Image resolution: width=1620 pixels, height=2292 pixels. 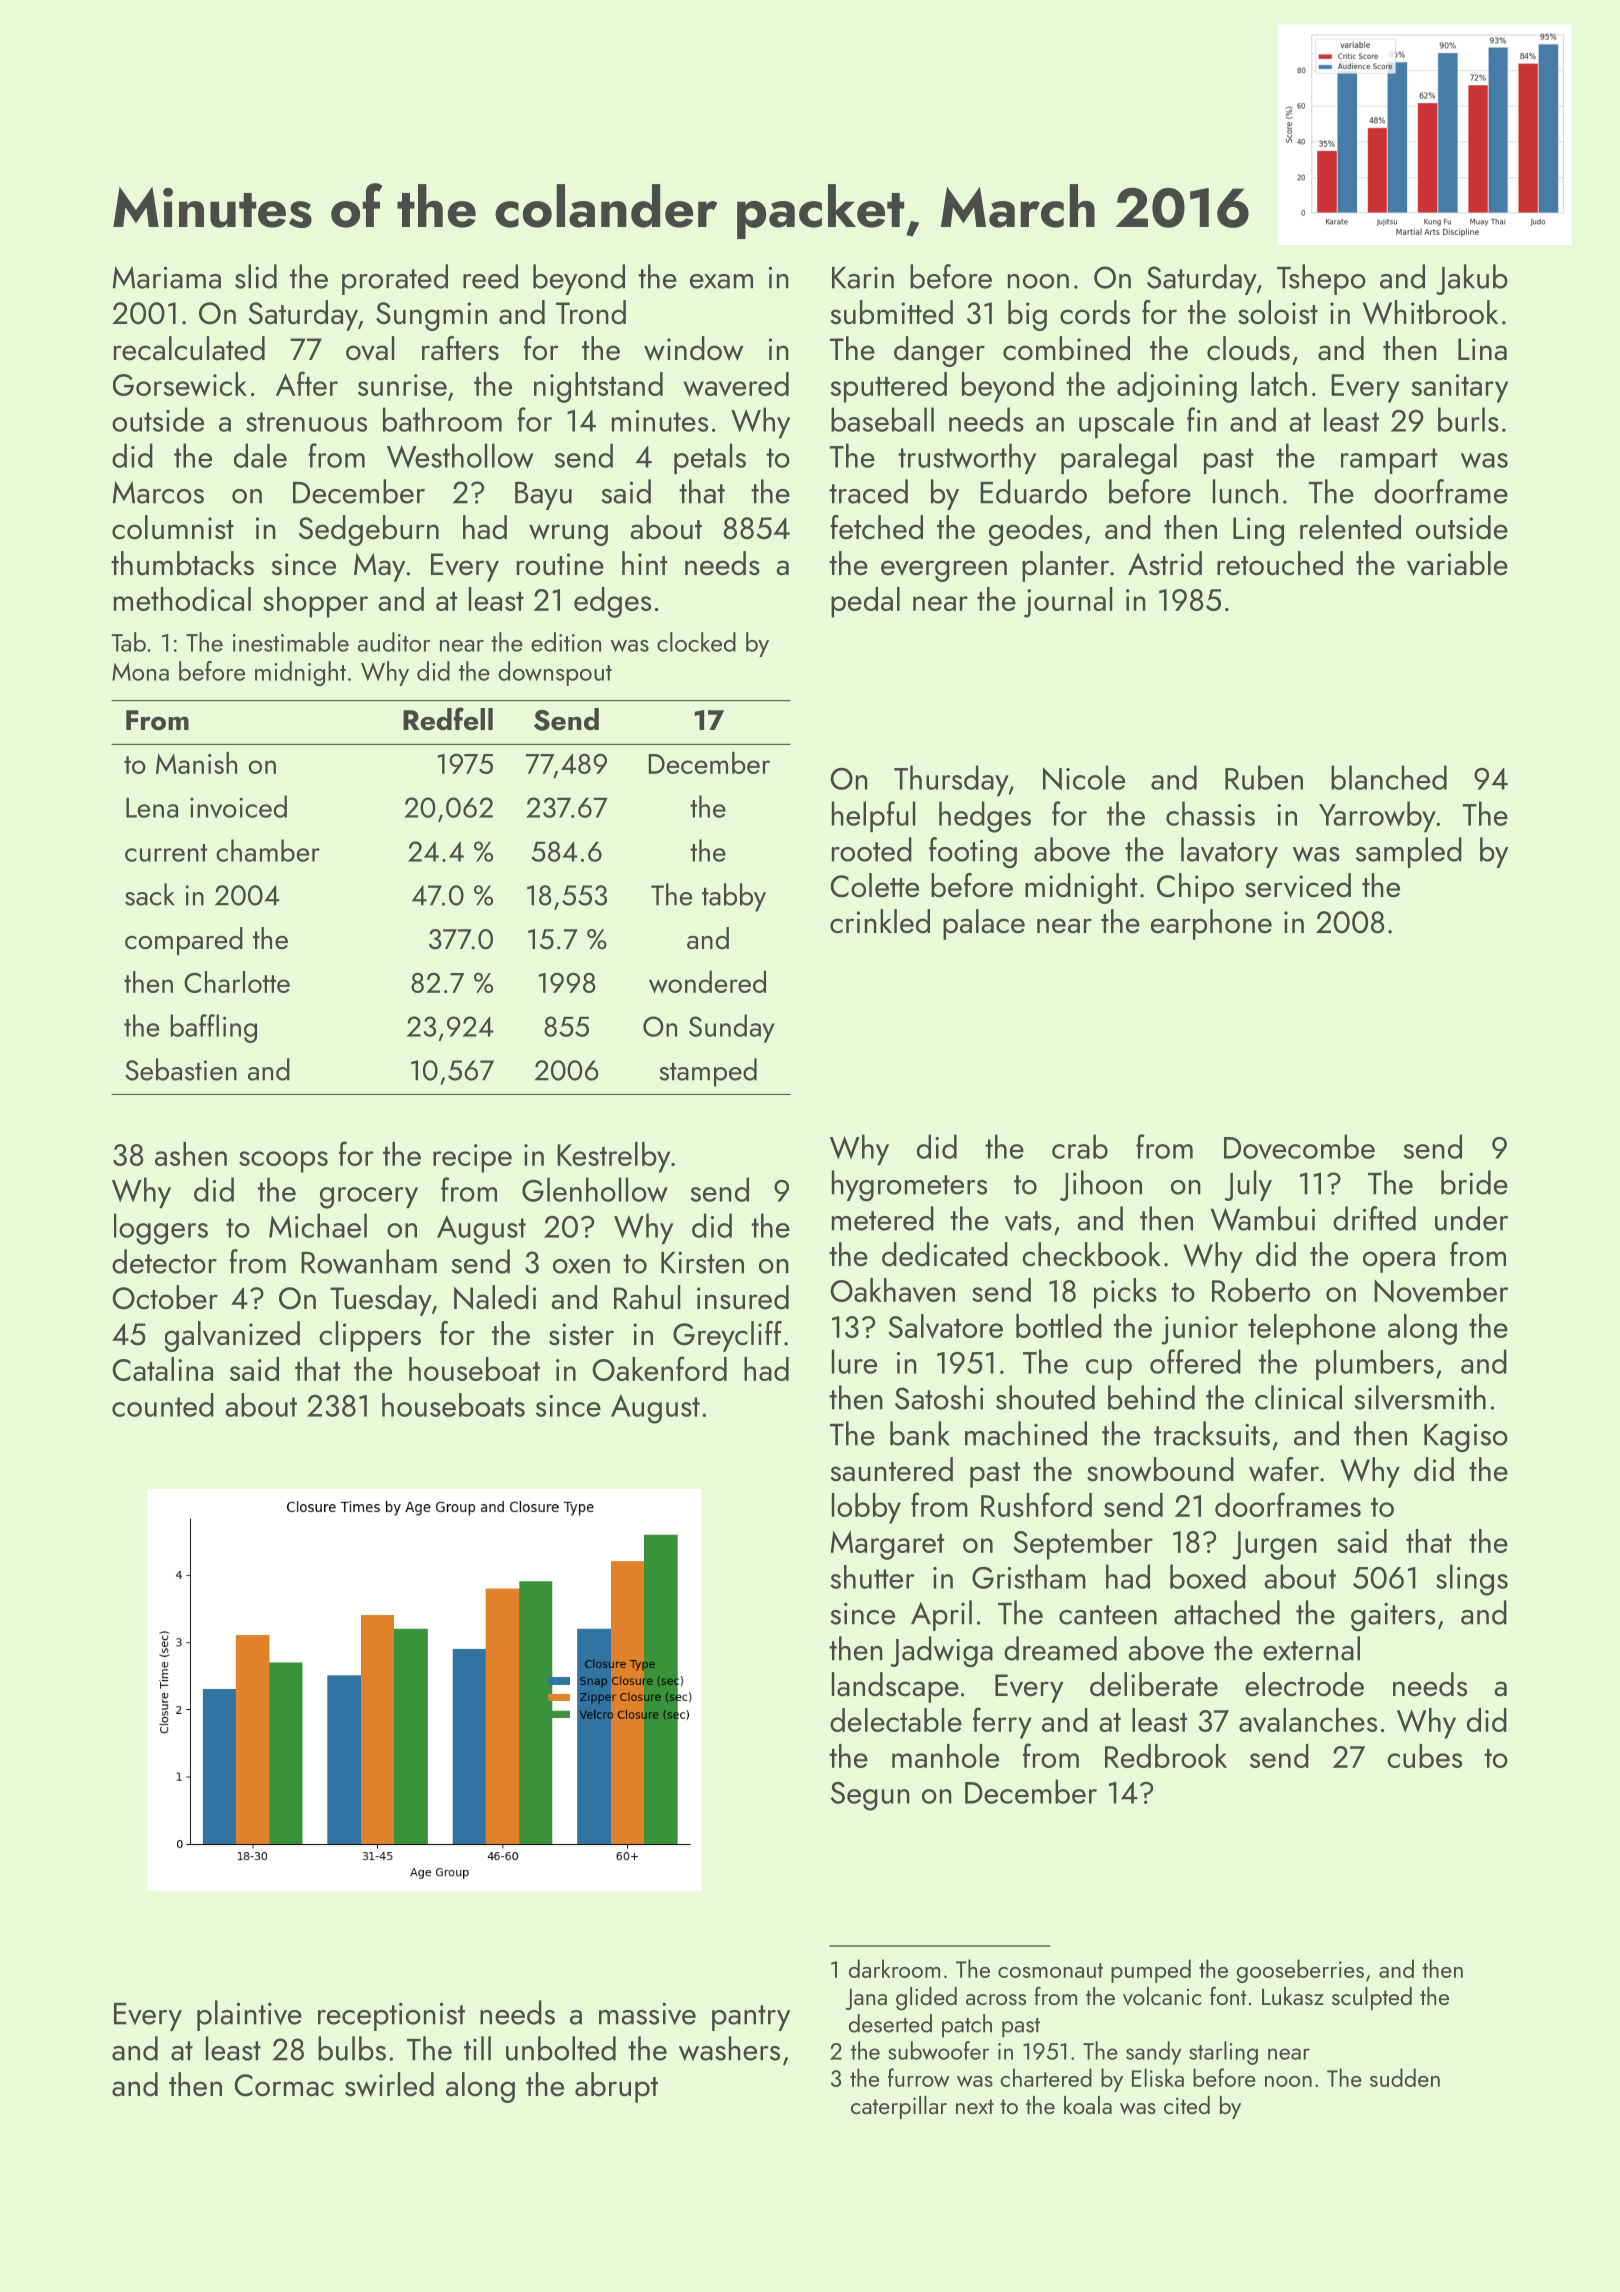 What do you see at coordinates (389, 2084) in the page?
I see `swirled` at bounding box center [389, 2084].
